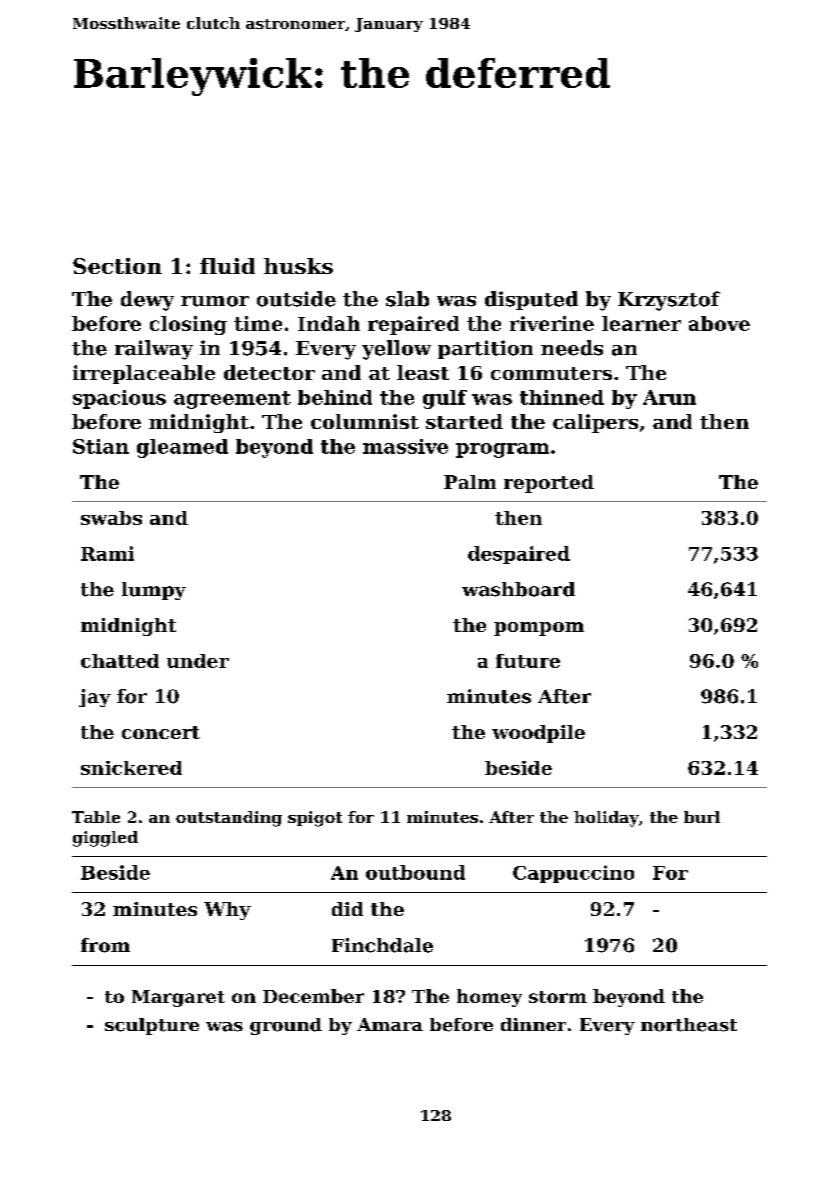  I want to click on burl, so click(702, 817).
